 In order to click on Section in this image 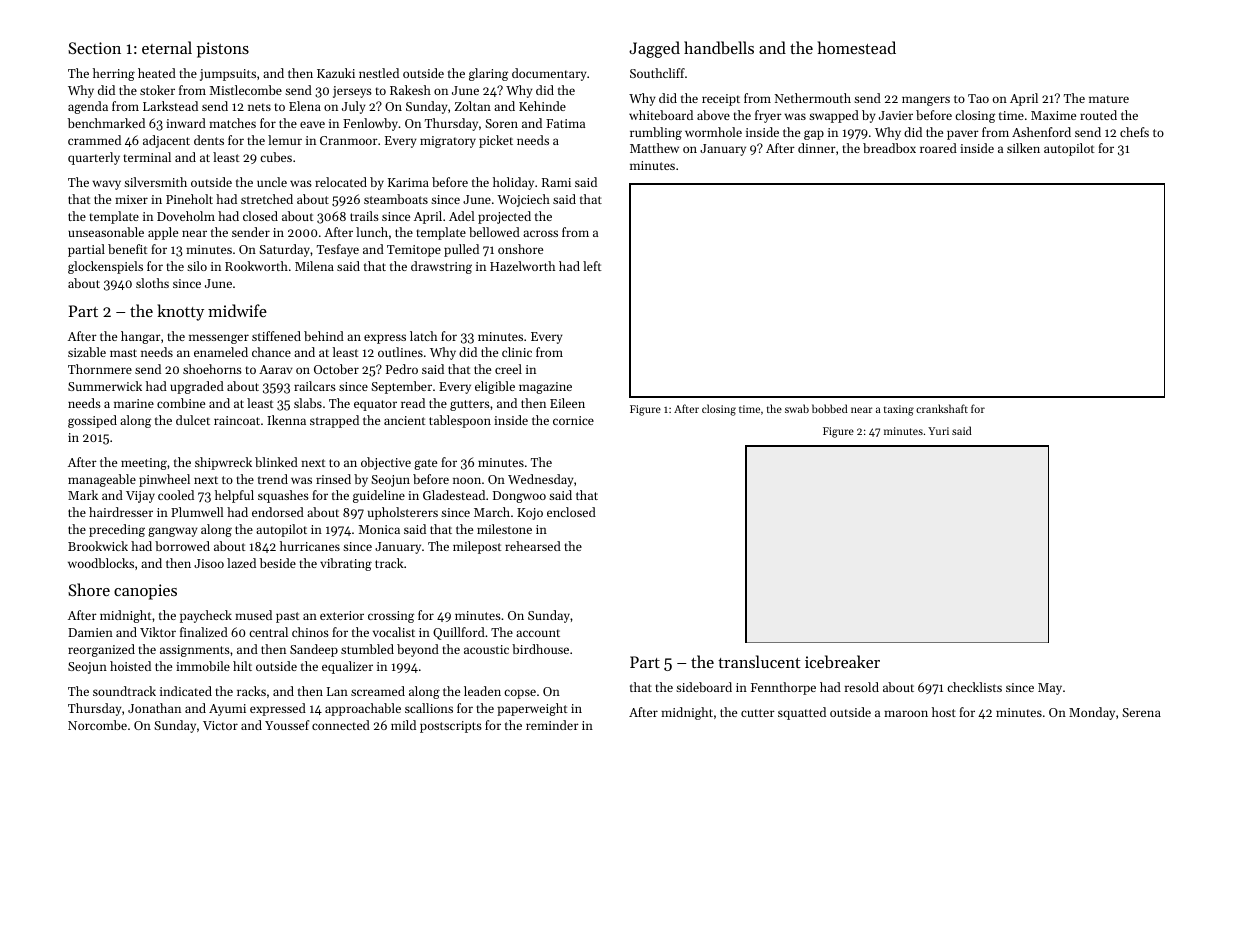, I will do `click(94, 48)`.
